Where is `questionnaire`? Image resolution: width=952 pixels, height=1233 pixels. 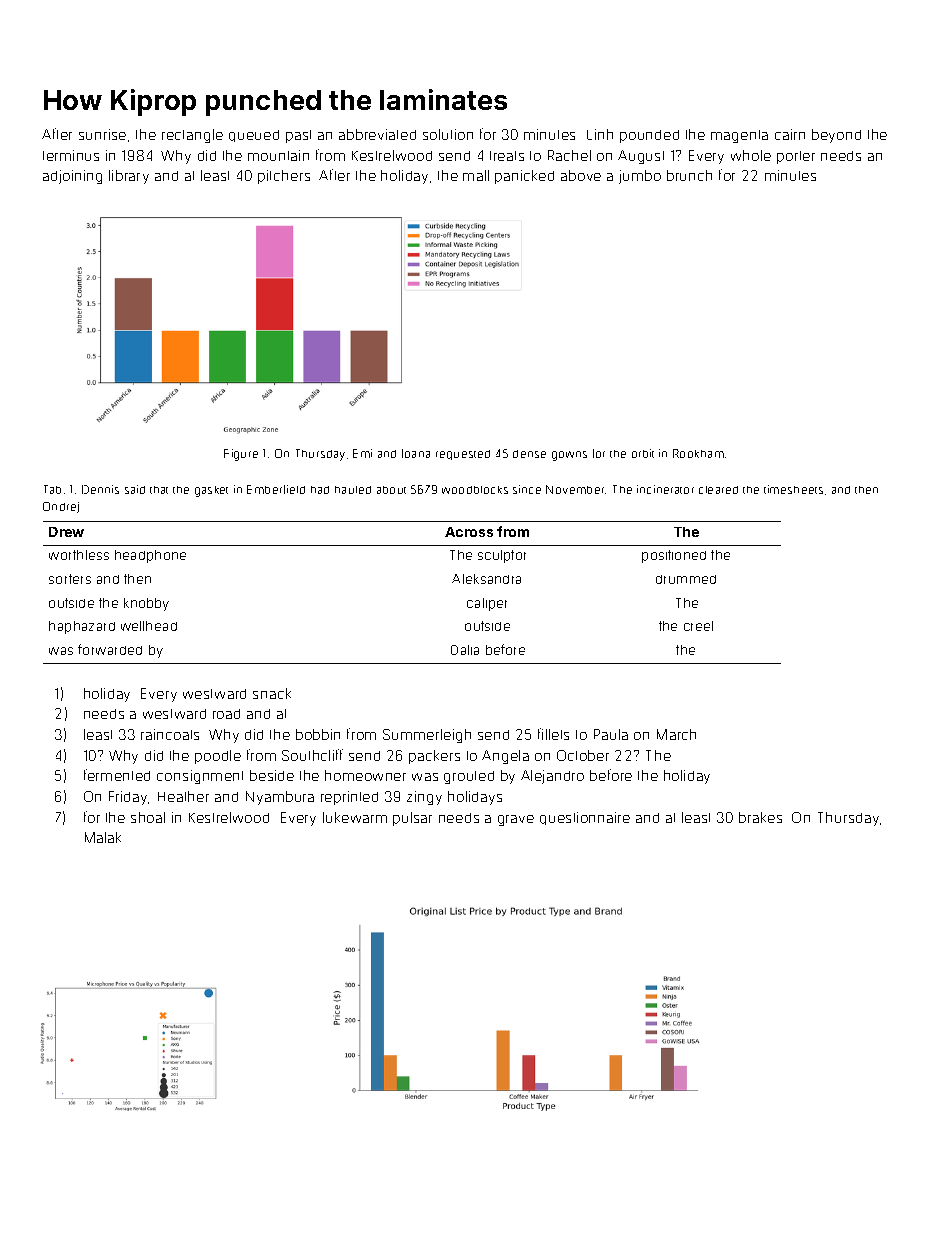
questionnaire is located at coordinates (585, 818).
